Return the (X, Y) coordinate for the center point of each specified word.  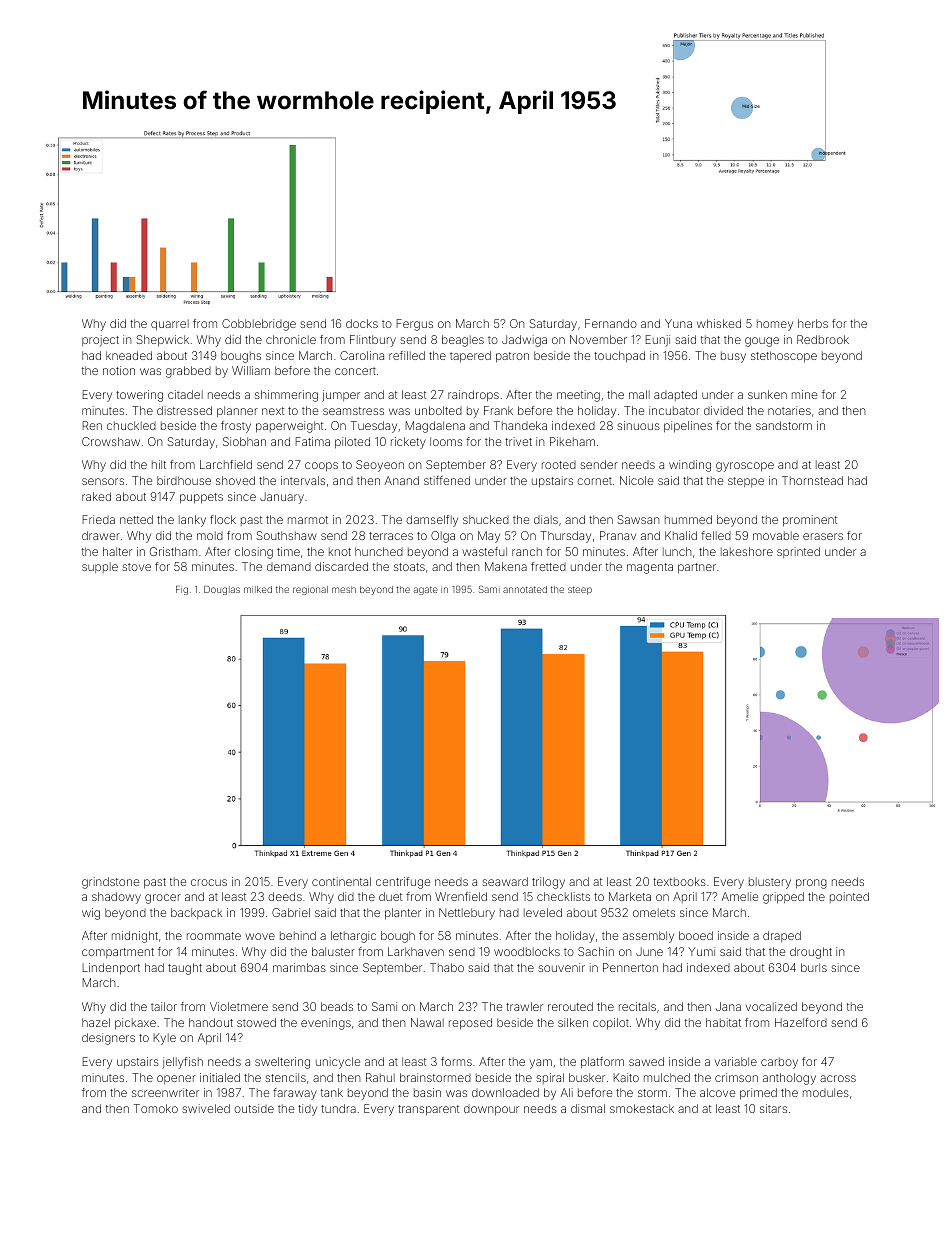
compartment (118, 953)
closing (254, 553)
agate (426, 590)
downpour (491, 1110)
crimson (736, 1077)
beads (337, 1006)
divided (723, 410)
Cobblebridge (259, 325)
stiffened (447, 480)
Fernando (611, 323)
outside (254, 1108)
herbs (813, 323)
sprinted (798, 552)
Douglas (222, 590)
